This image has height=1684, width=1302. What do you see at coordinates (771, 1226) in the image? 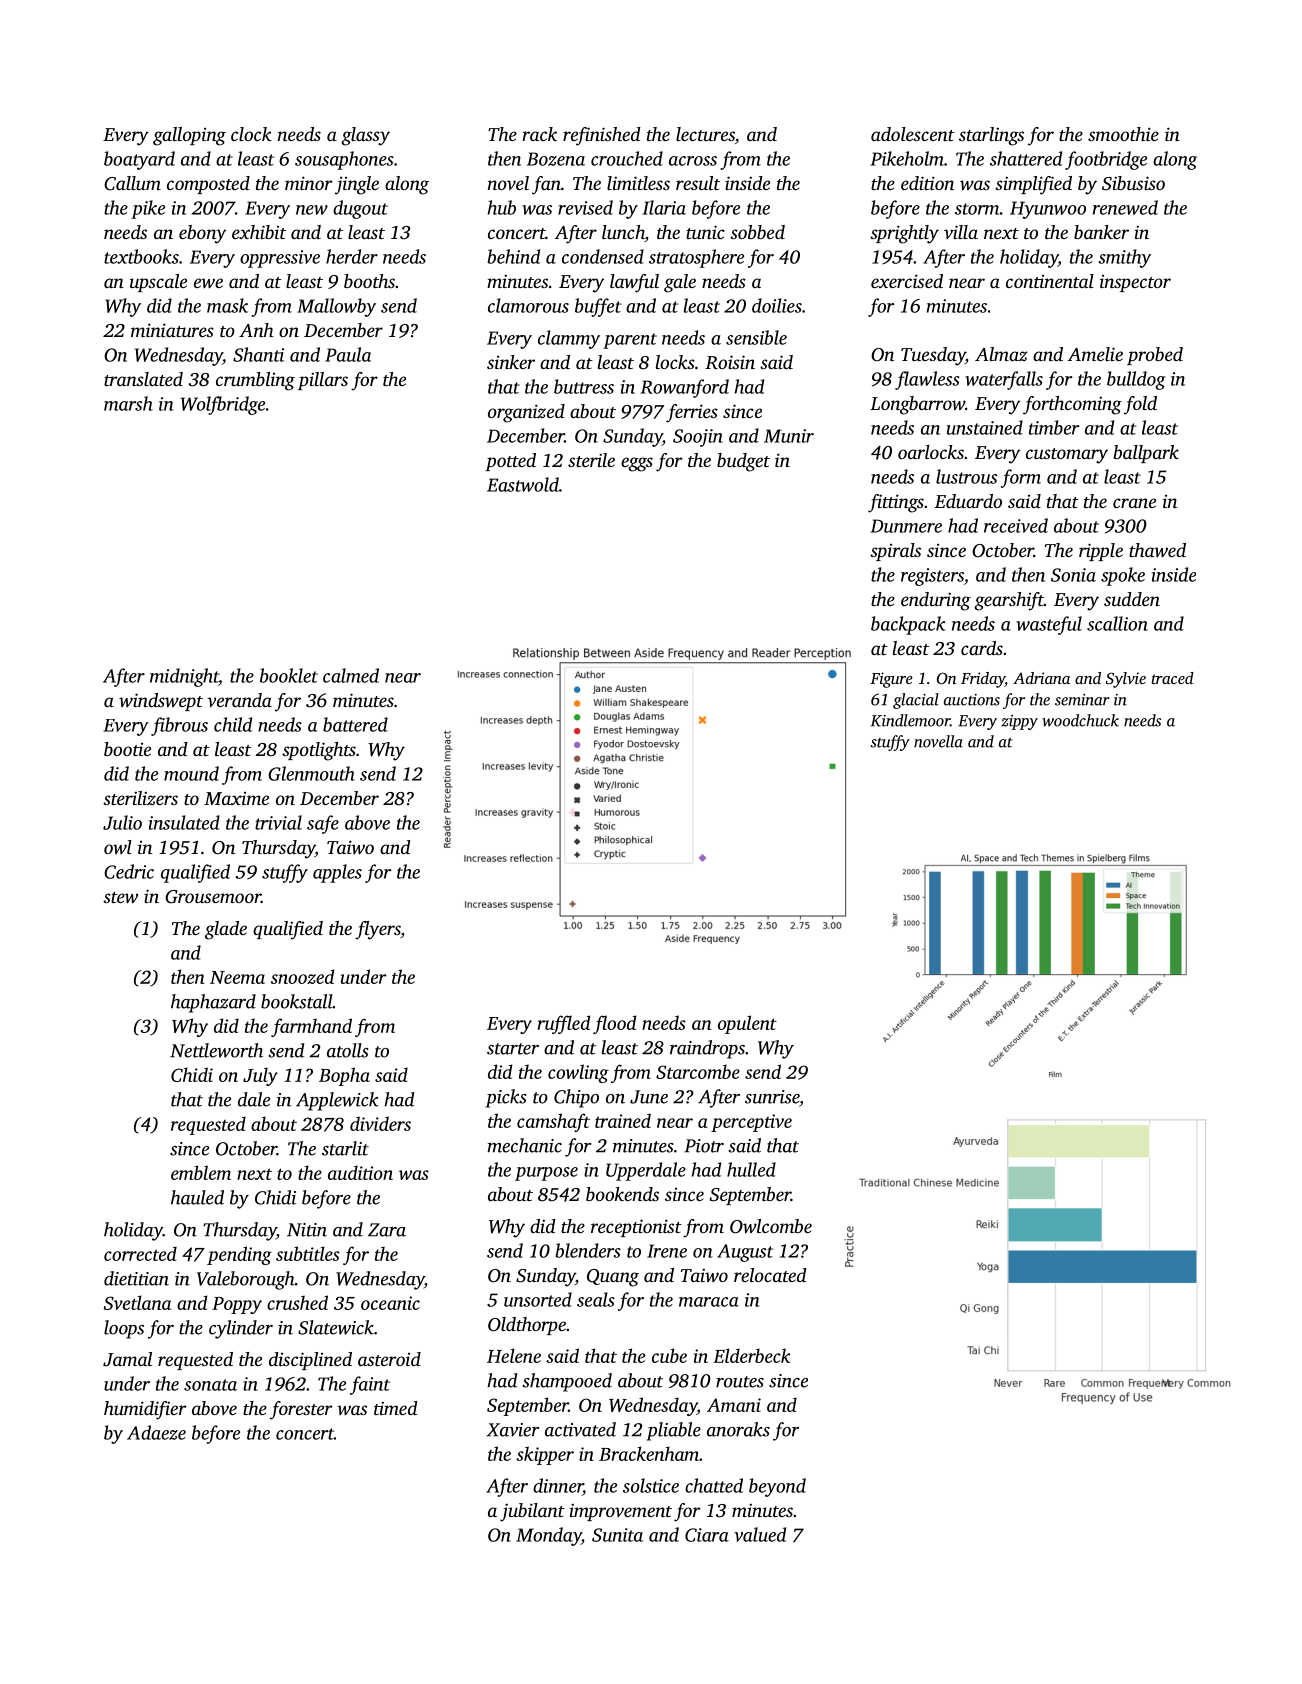
I see `Owlcombe` at bounding box center [771, 1226].
